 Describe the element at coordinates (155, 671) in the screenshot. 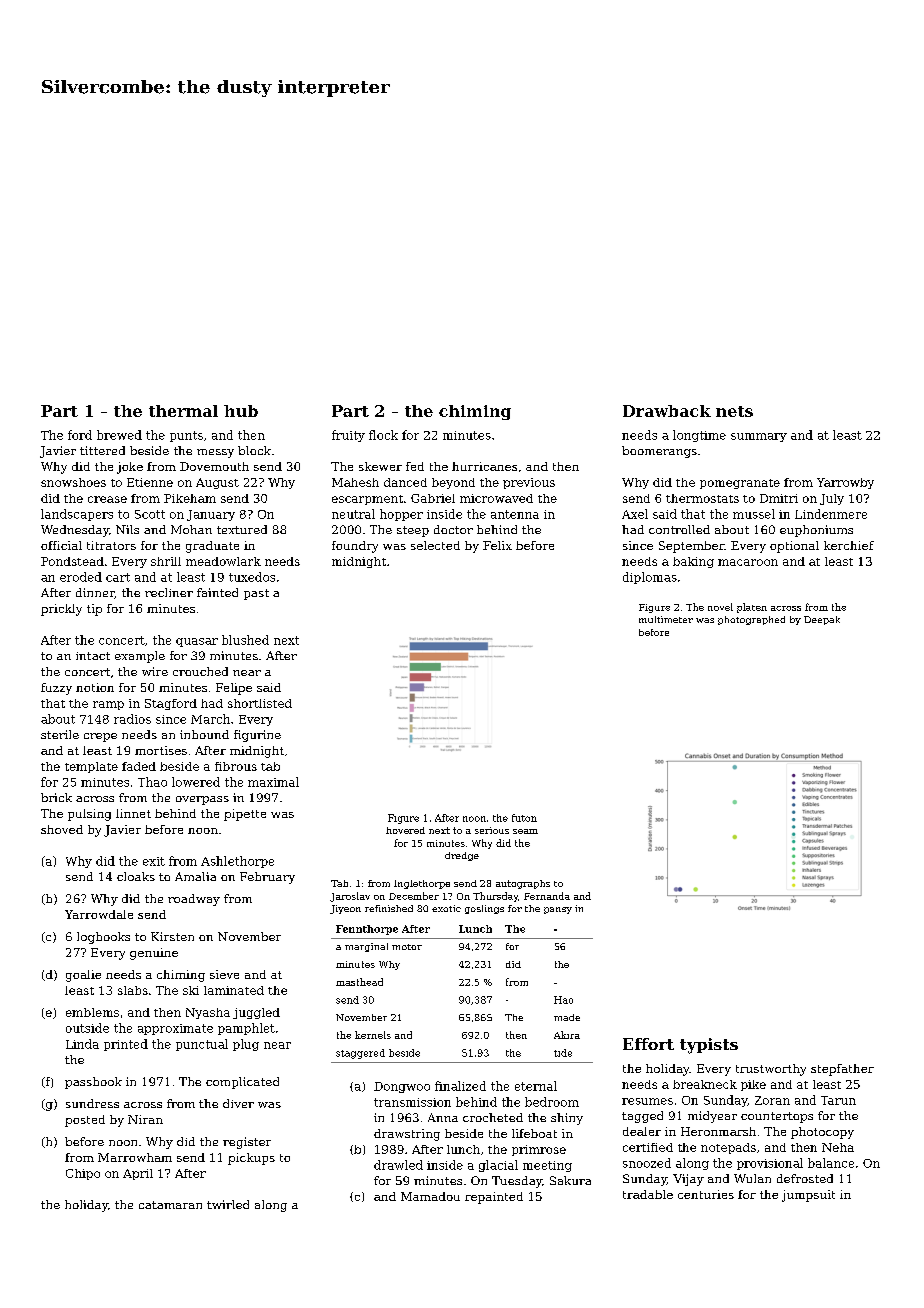

I see `wire` at that location.
